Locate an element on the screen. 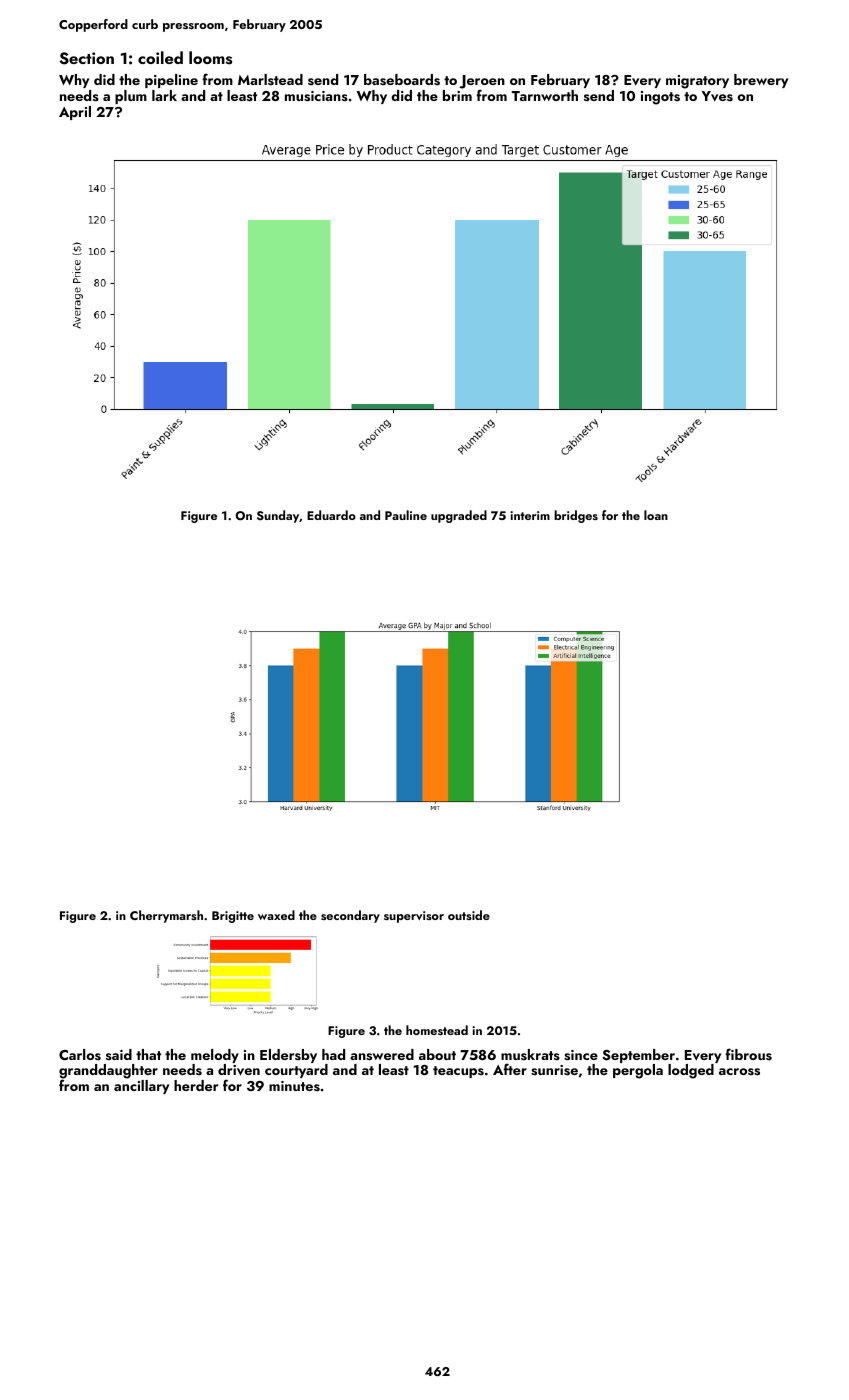 This screenshot has width=849, height=1400. interim is located at coordinates (530, 515).
